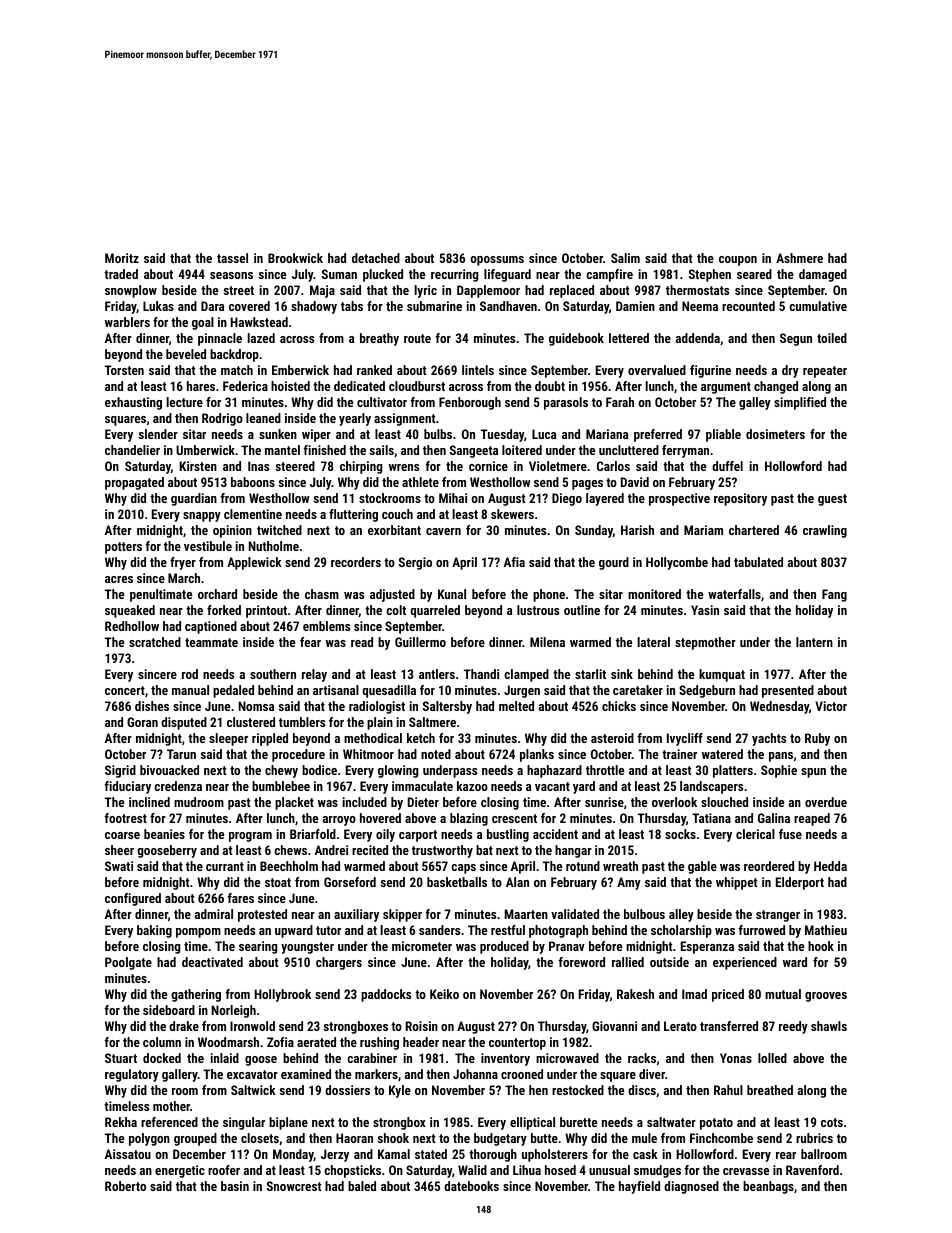 Image resolution: width=952 pixels, height=1233 pixels. What do you see at coordinates (132, 450) in the screenshot?
I see `chandelier` at bounding box center [132, 450].
